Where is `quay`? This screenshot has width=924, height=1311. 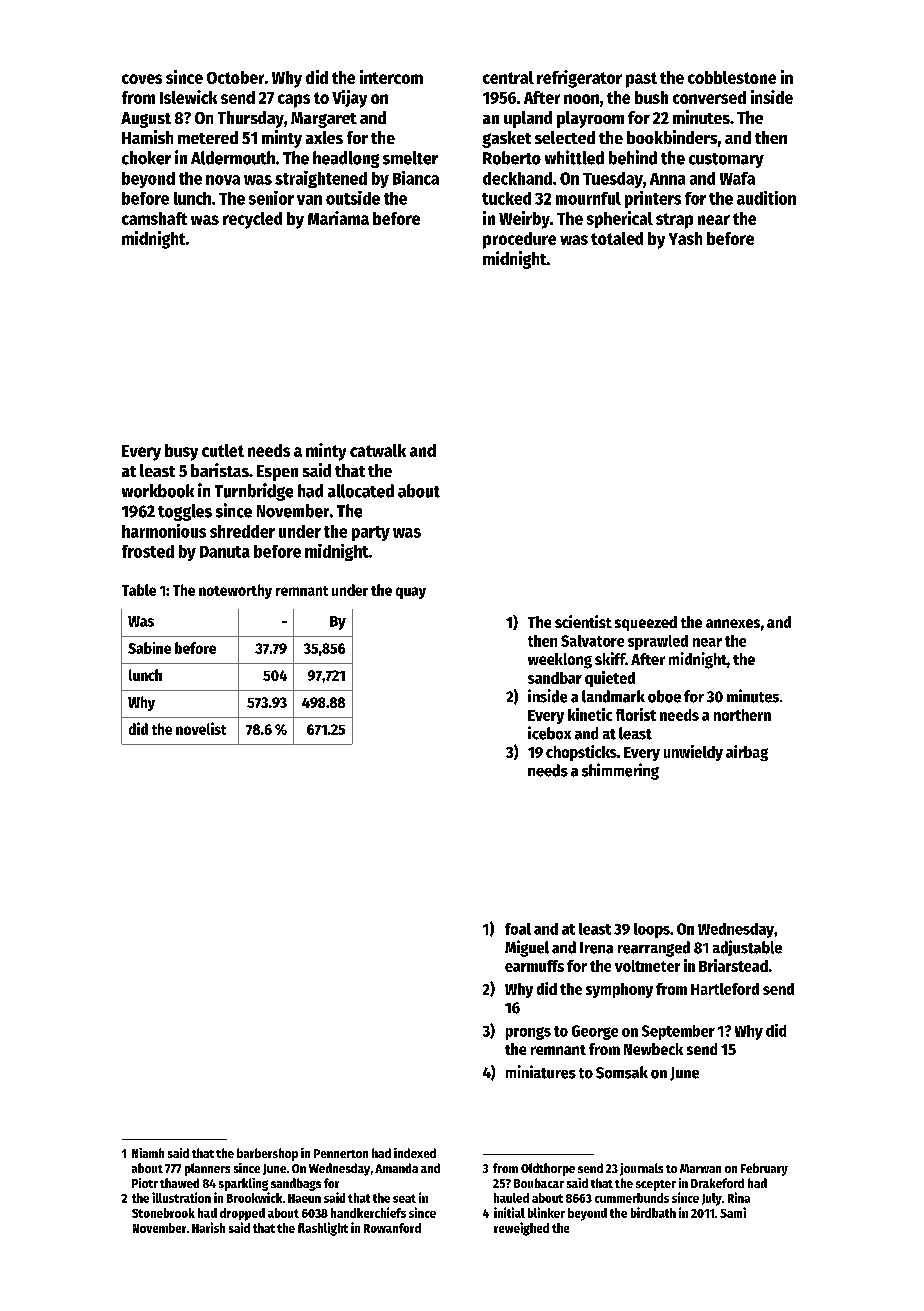
quay is located at coordinates (411, 593).
